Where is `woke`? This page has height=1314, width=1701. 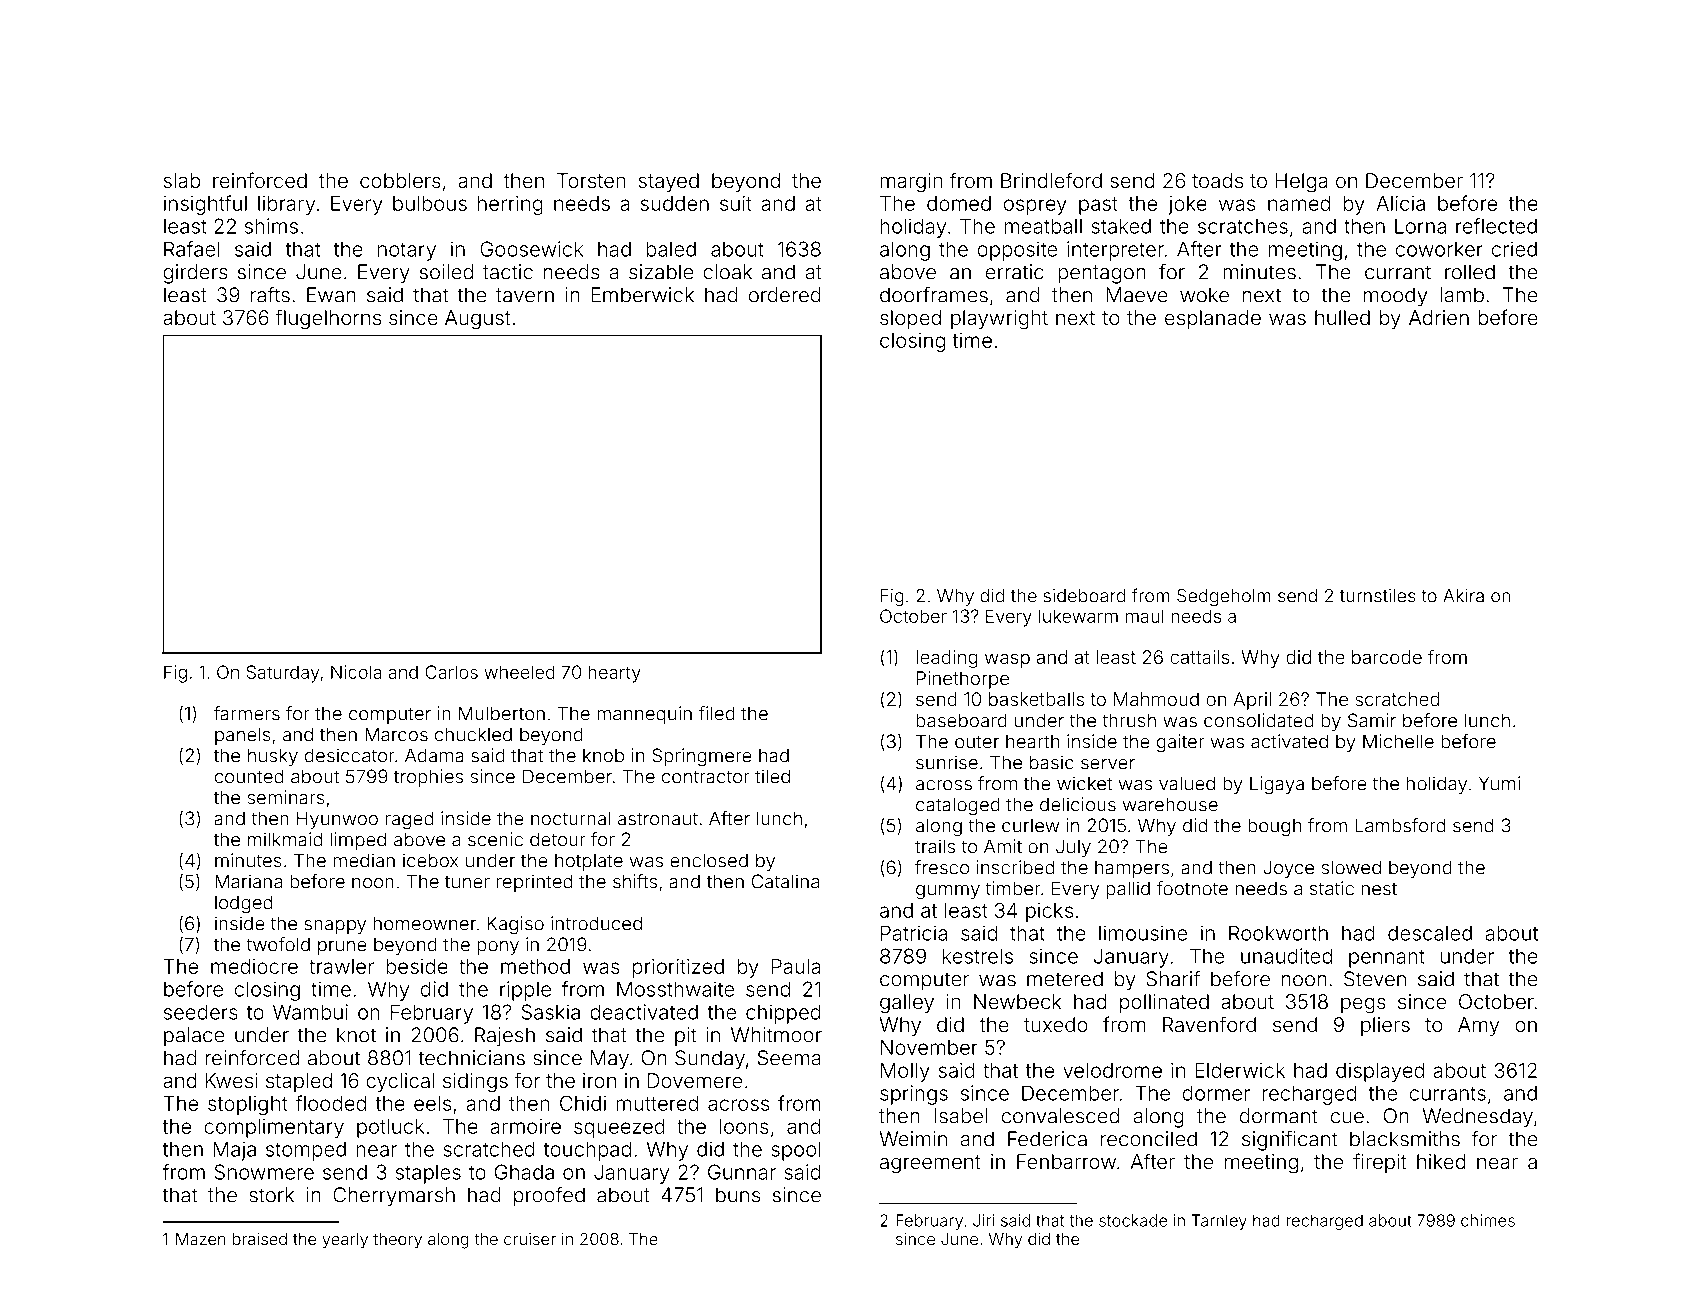 woke is located at coordinates (1204, 295).
